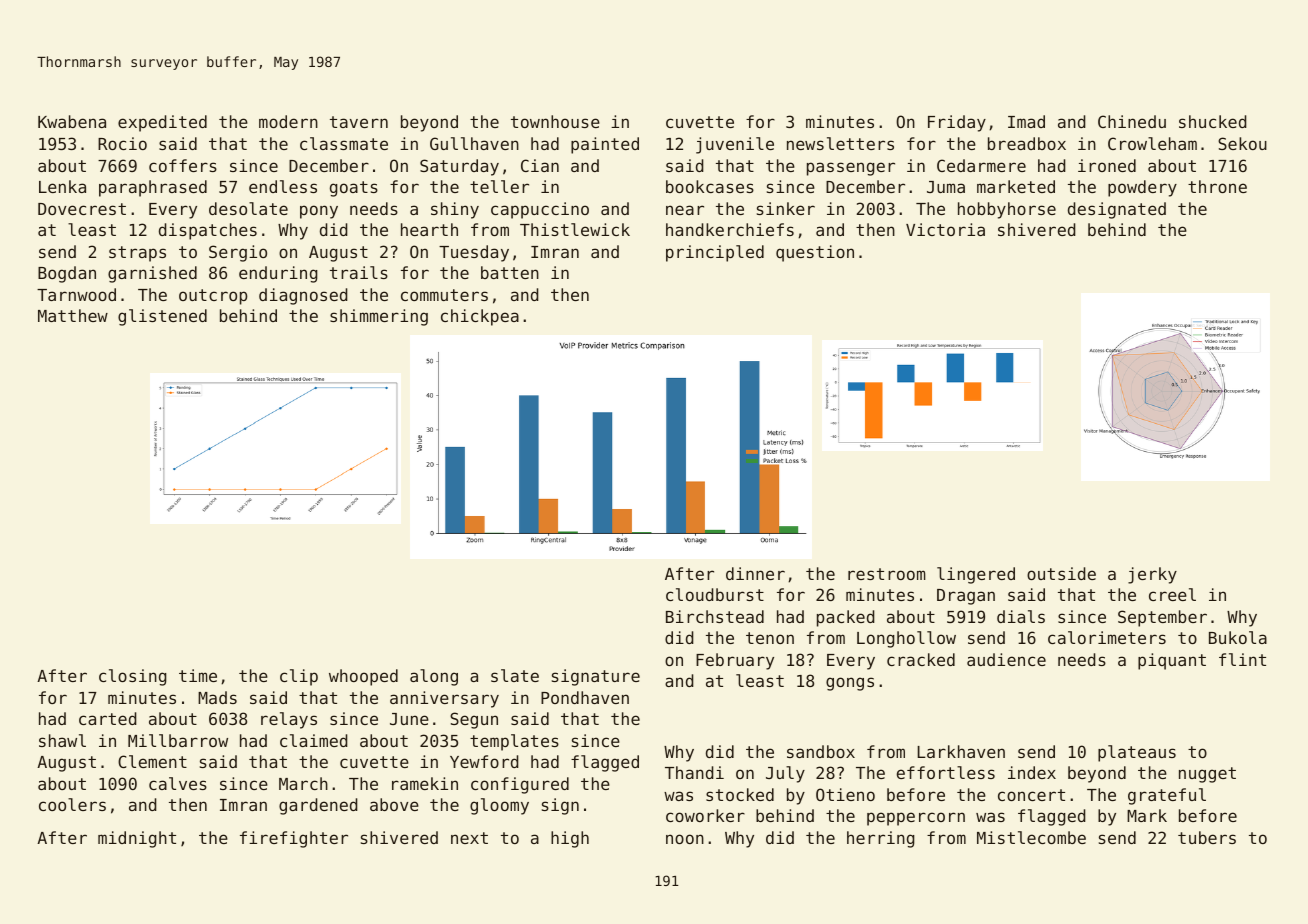  What do you see at coordinates (299, 677) in the screenshot?
I see `clip` at bounding box center [299, 677].
